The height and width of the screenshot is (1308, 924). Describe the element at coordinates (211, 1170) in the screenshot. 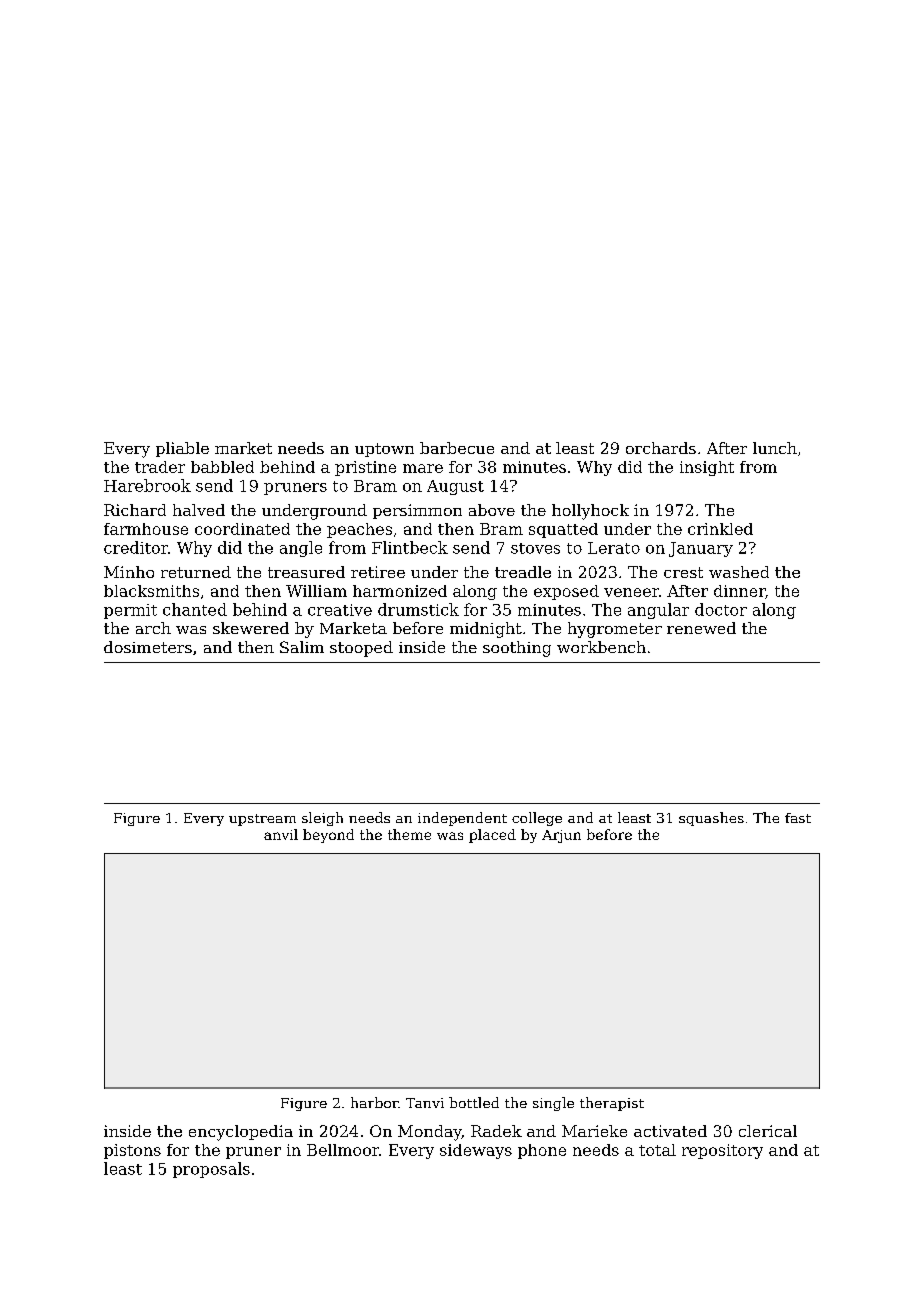

I see `proposals` at that location.
